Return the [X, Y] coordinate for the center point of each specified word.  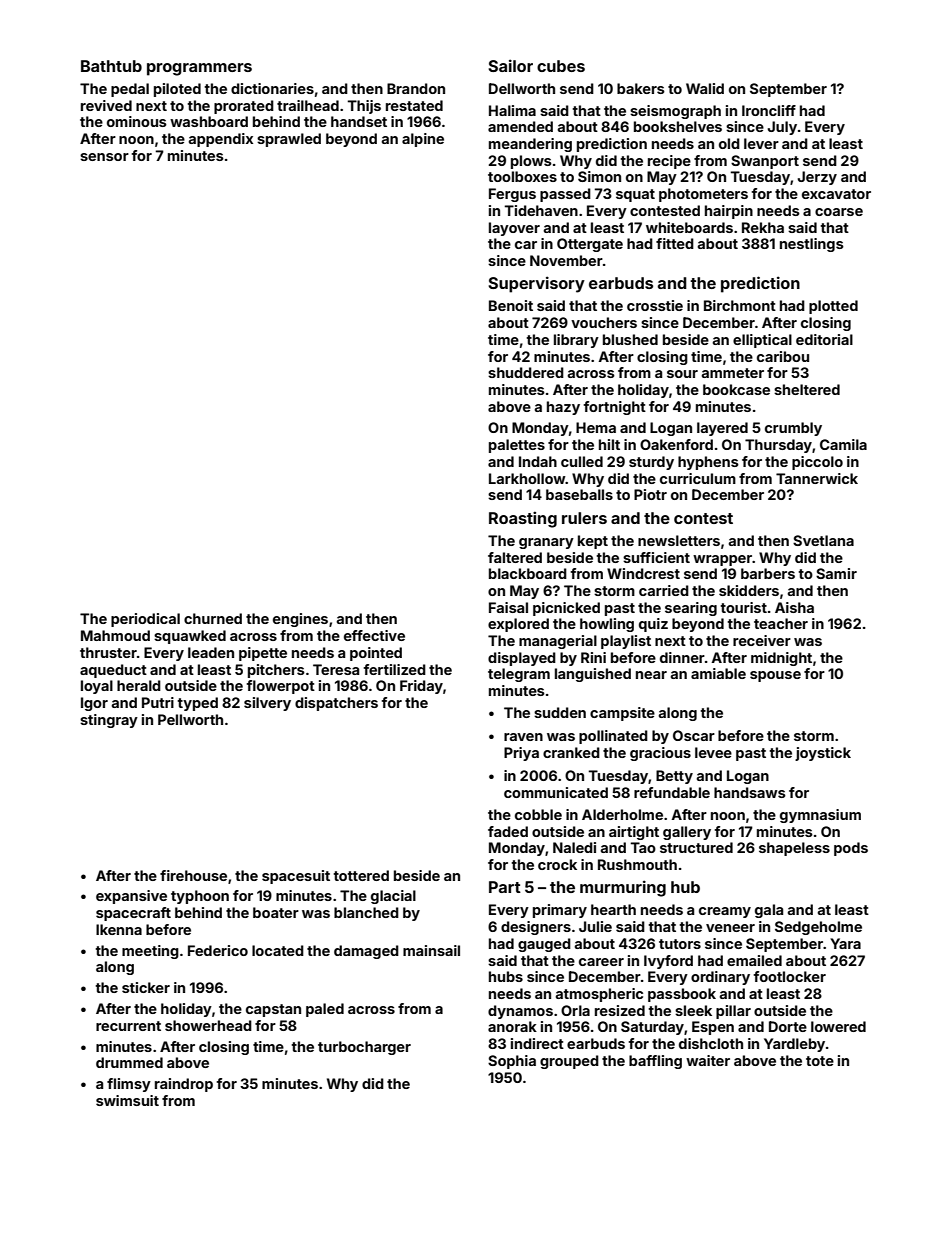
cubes [561, 66]
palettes [517, 446]
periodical [145, 620]
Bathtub [111, 66]
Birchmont [740, 305]
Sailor [511, 65]
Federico [218, 950]
